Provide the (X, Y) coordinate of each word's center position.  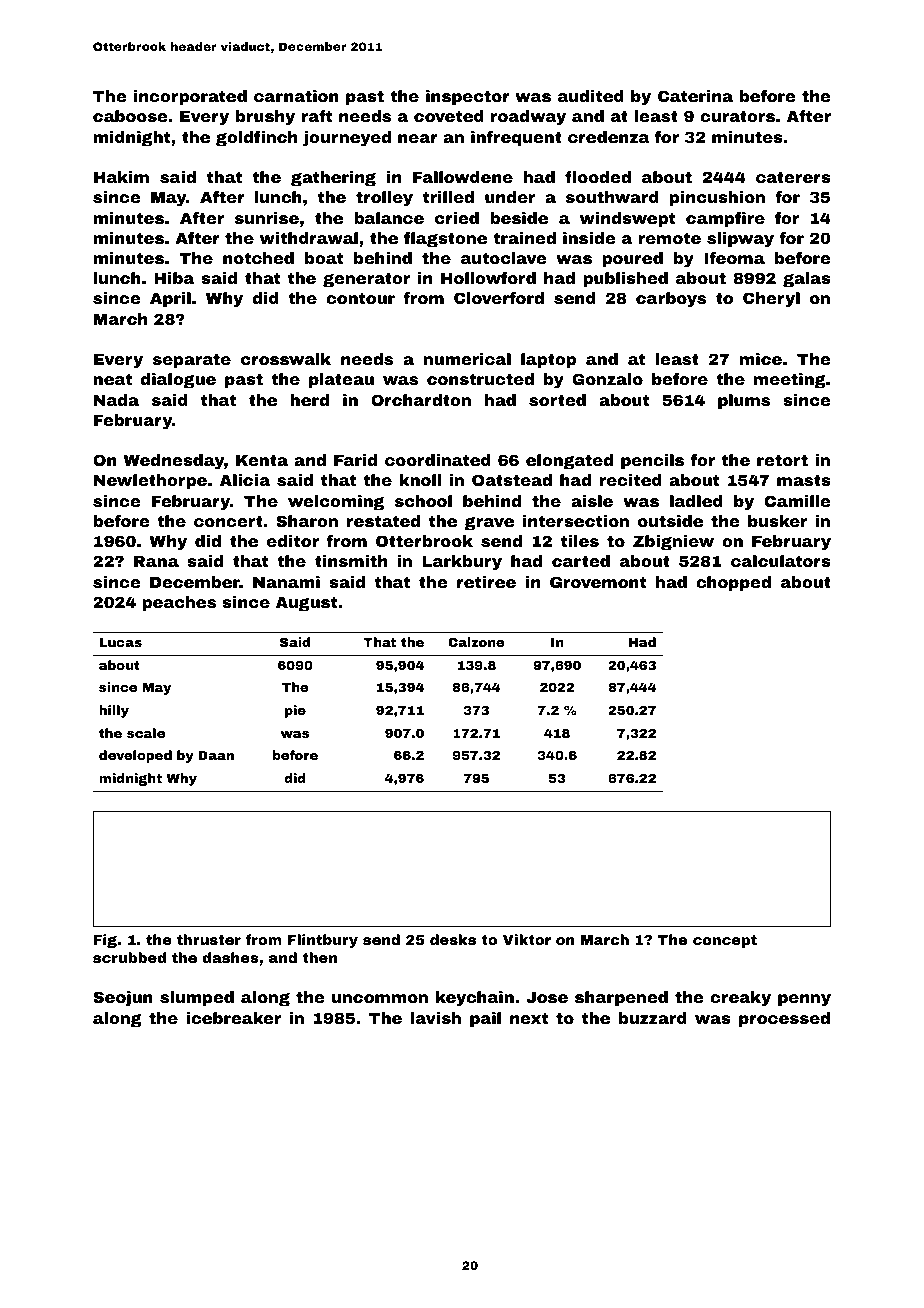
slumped (197, 998)
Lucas (120, 642)
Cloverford (499, 298)
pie (295, 711)
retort (782, 460)
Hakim (121, 177)
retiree (486, 582)
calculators (781, 561)
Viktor (527, 939)
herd (309, 400)
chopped (733, 583)
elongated (569, 462)
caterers (793, 177)
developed (135, 756)
